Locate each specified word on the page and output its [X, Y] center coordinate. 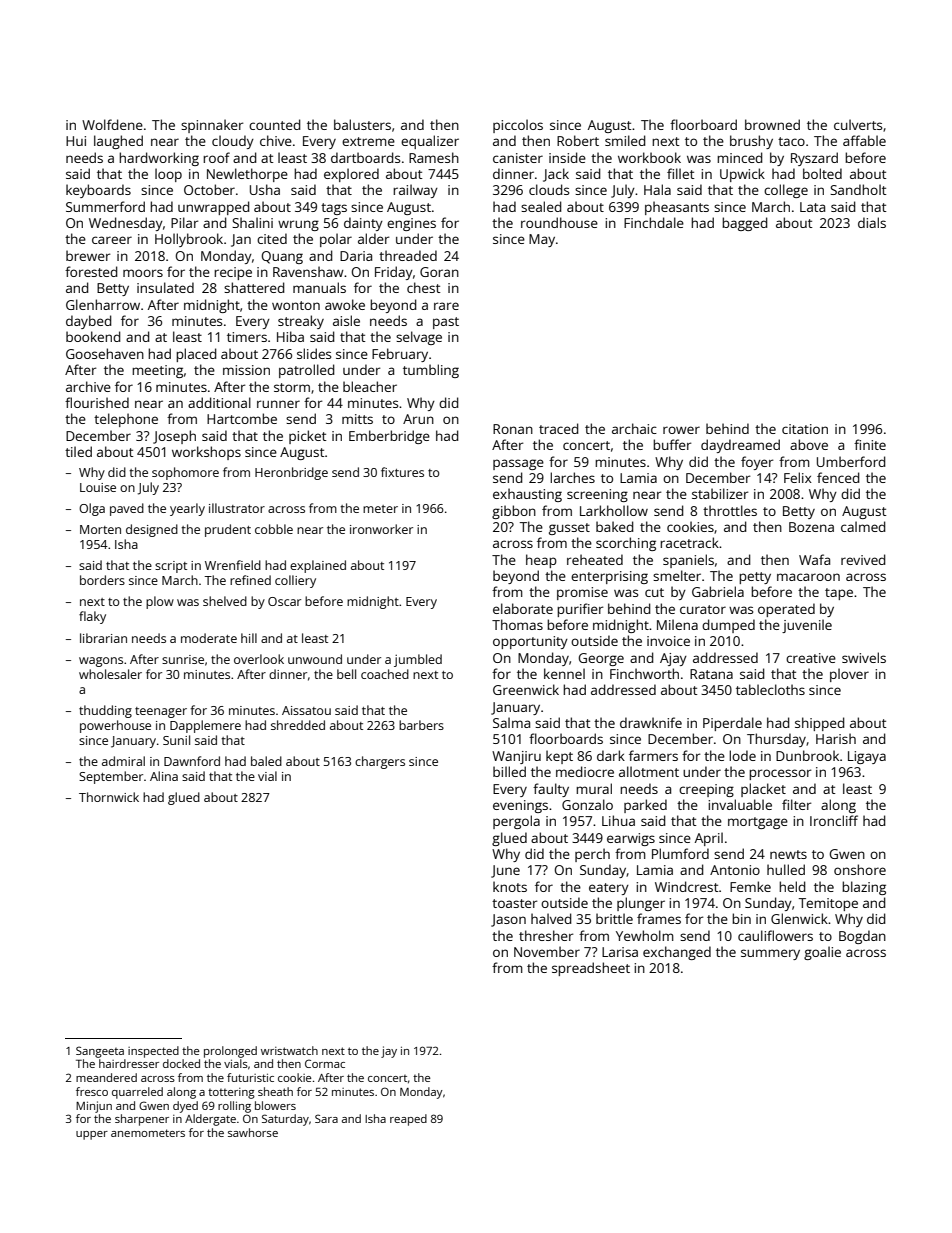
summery [770, 954]
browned [772, 124]
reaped [408, 1120]
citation [805, 429]
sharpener [142, 1120]
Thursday [776, 740]
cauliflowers [775, 935]
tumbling [431, 371]
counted [275, 124]
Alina [164, 776]
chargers [380, 762]
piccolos [518, 126]
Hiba [290, 336]
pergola [516, 822]
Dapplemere [205, 726]
